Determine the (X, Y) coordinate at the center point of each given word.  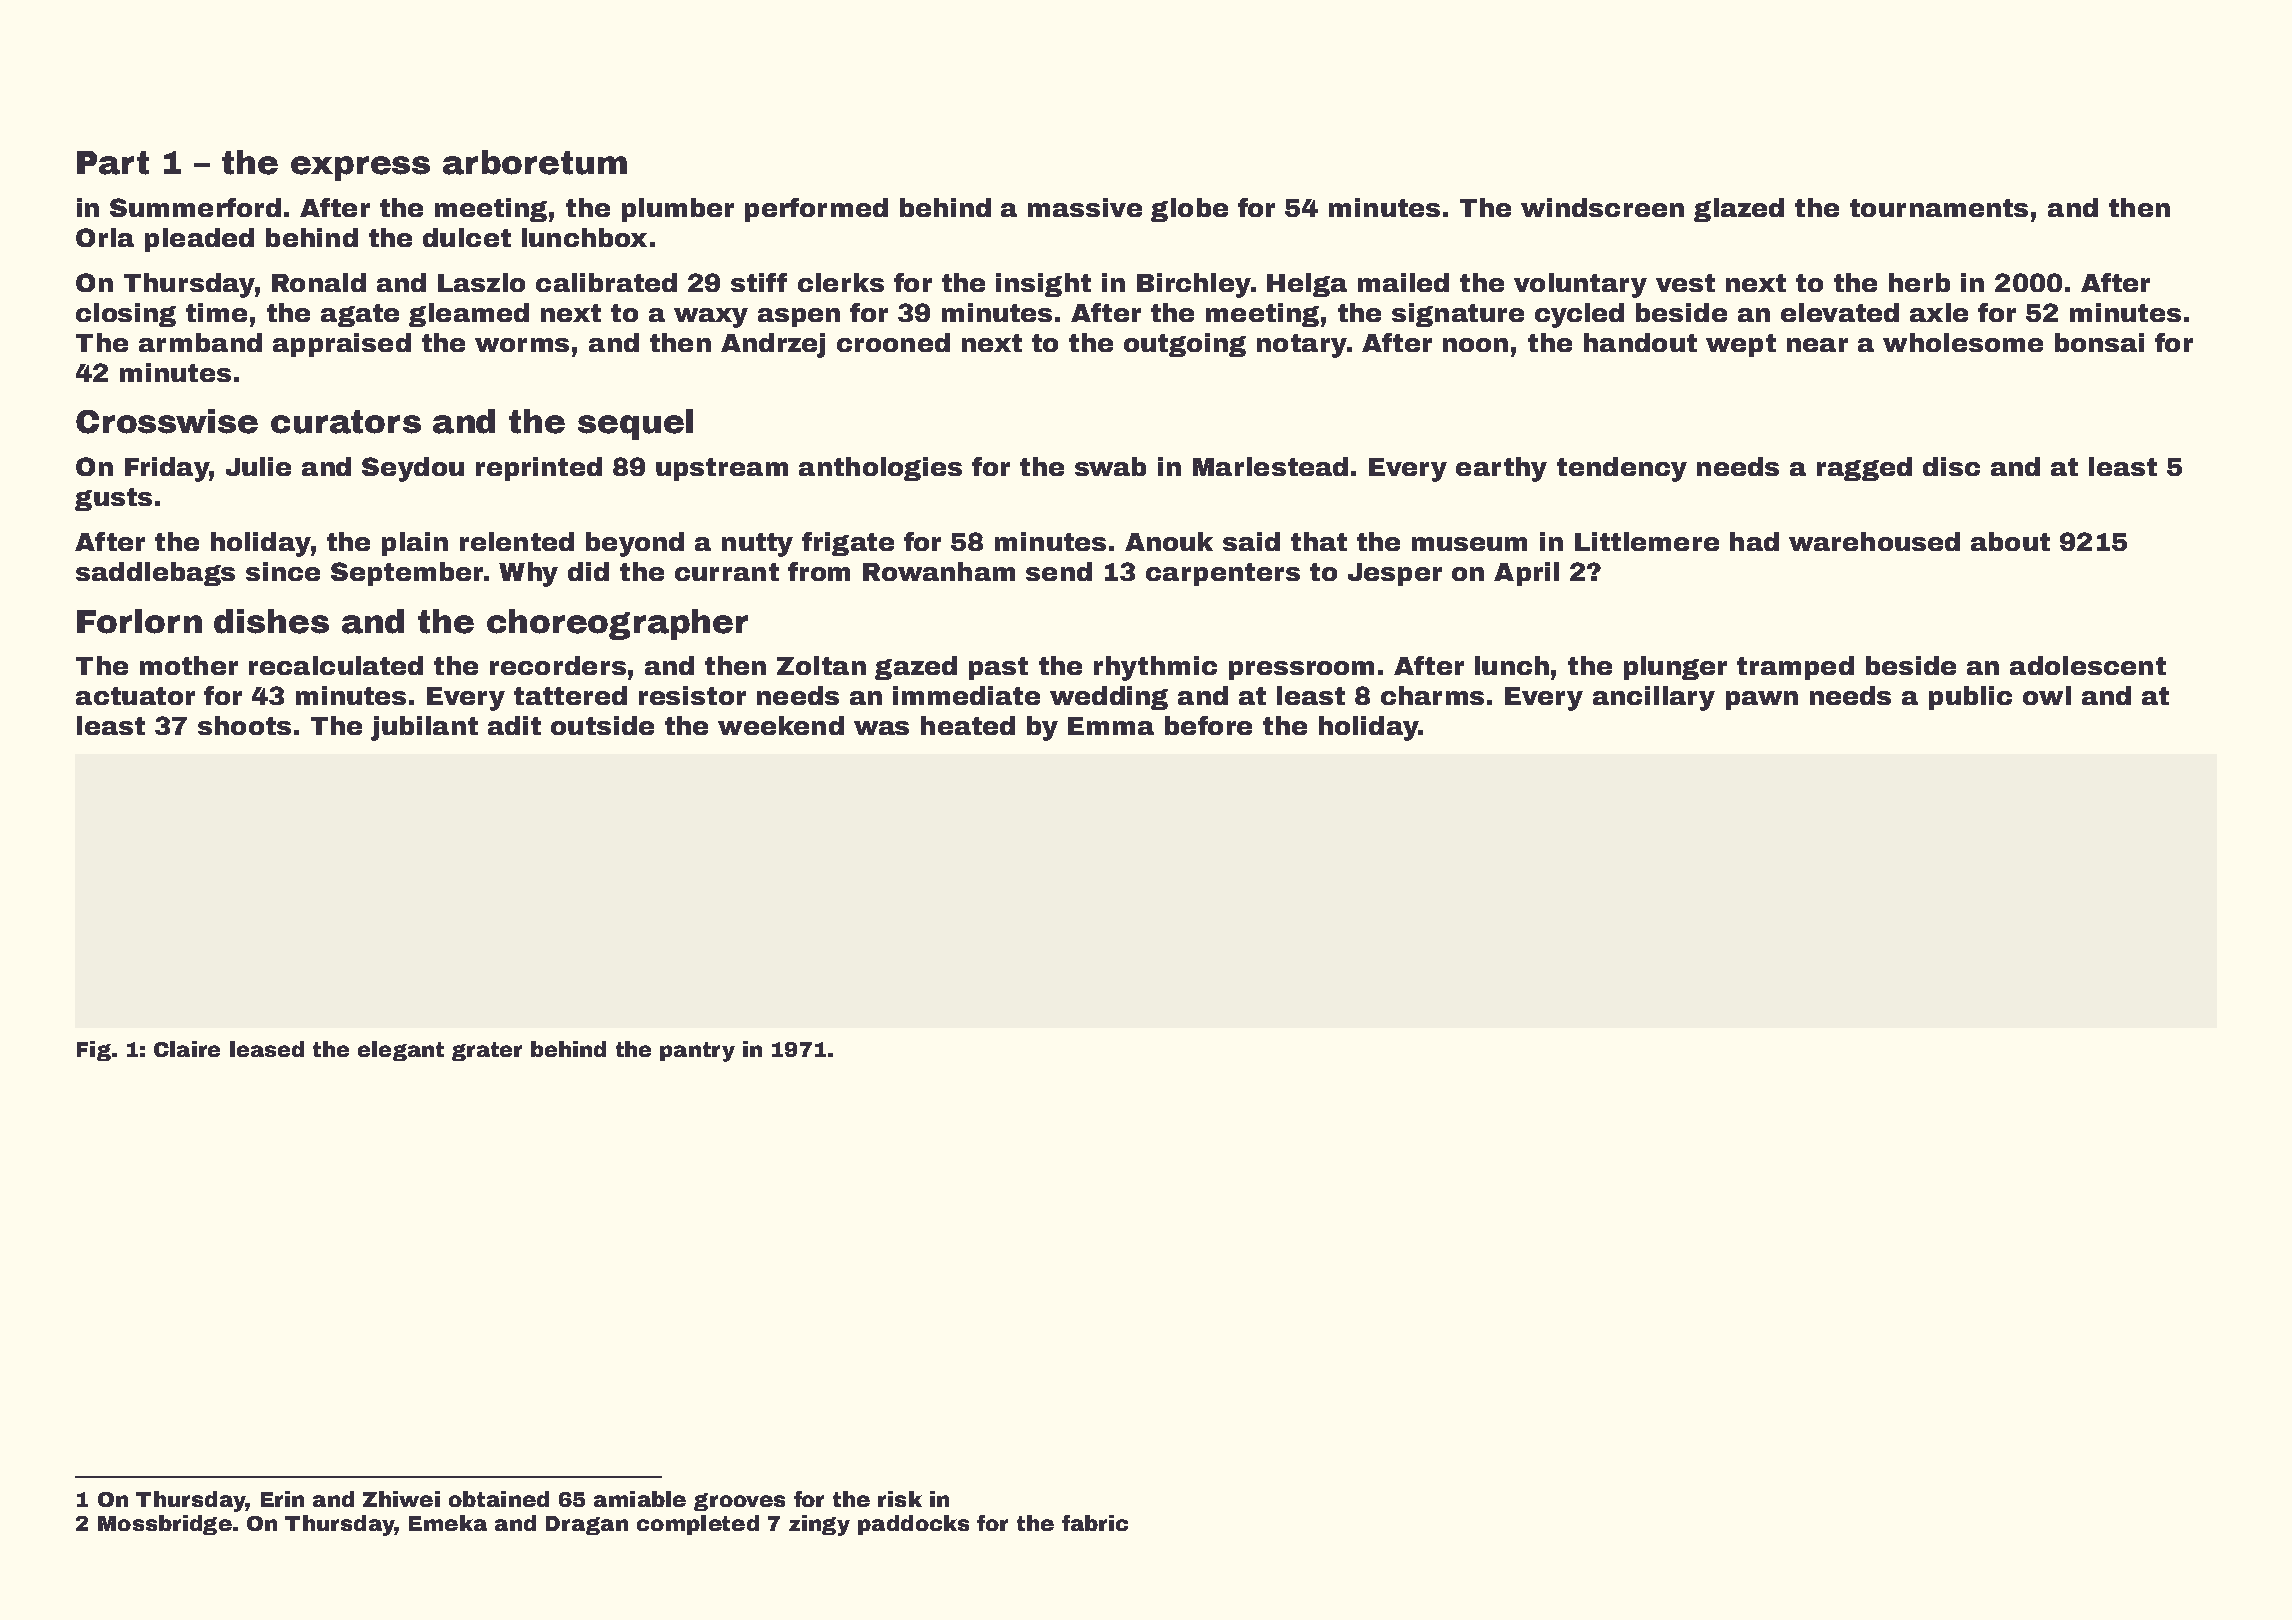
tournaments (1939, 208)
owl (2047, 695)
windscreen (1602, 207)
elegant (401, 1051)
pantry (697, 1052)
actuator (135, 696)
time (216, 312)
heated (968, 725)
